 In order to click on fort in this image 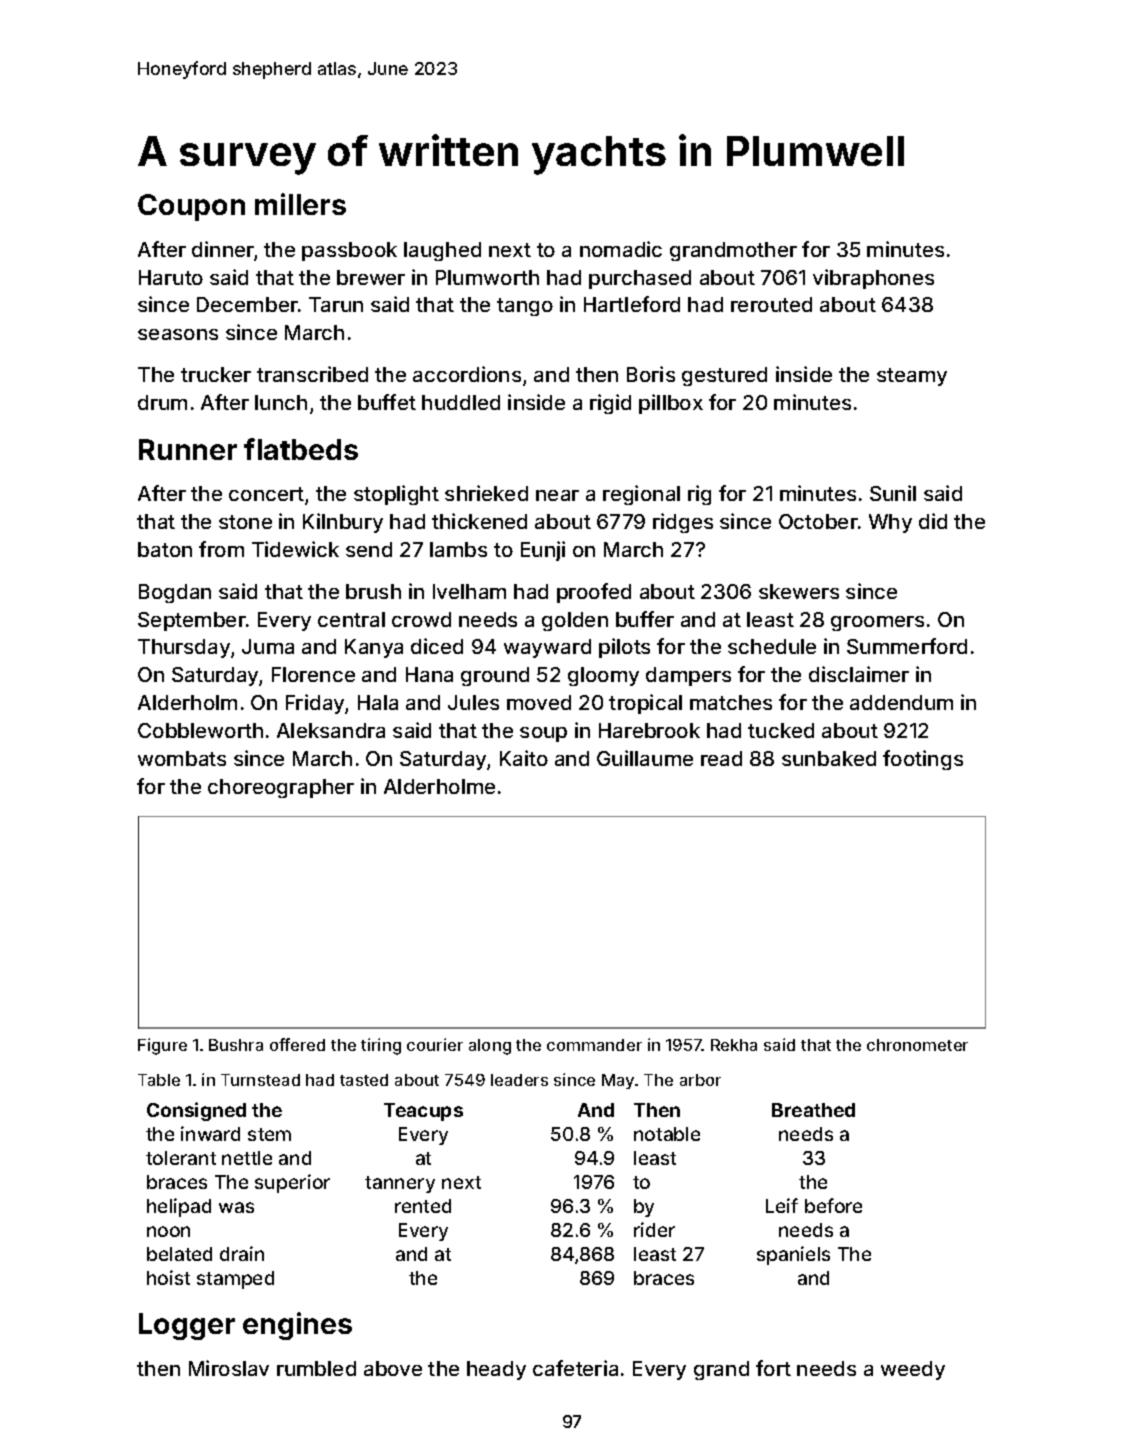, I will do `click(773, 1368)`.
